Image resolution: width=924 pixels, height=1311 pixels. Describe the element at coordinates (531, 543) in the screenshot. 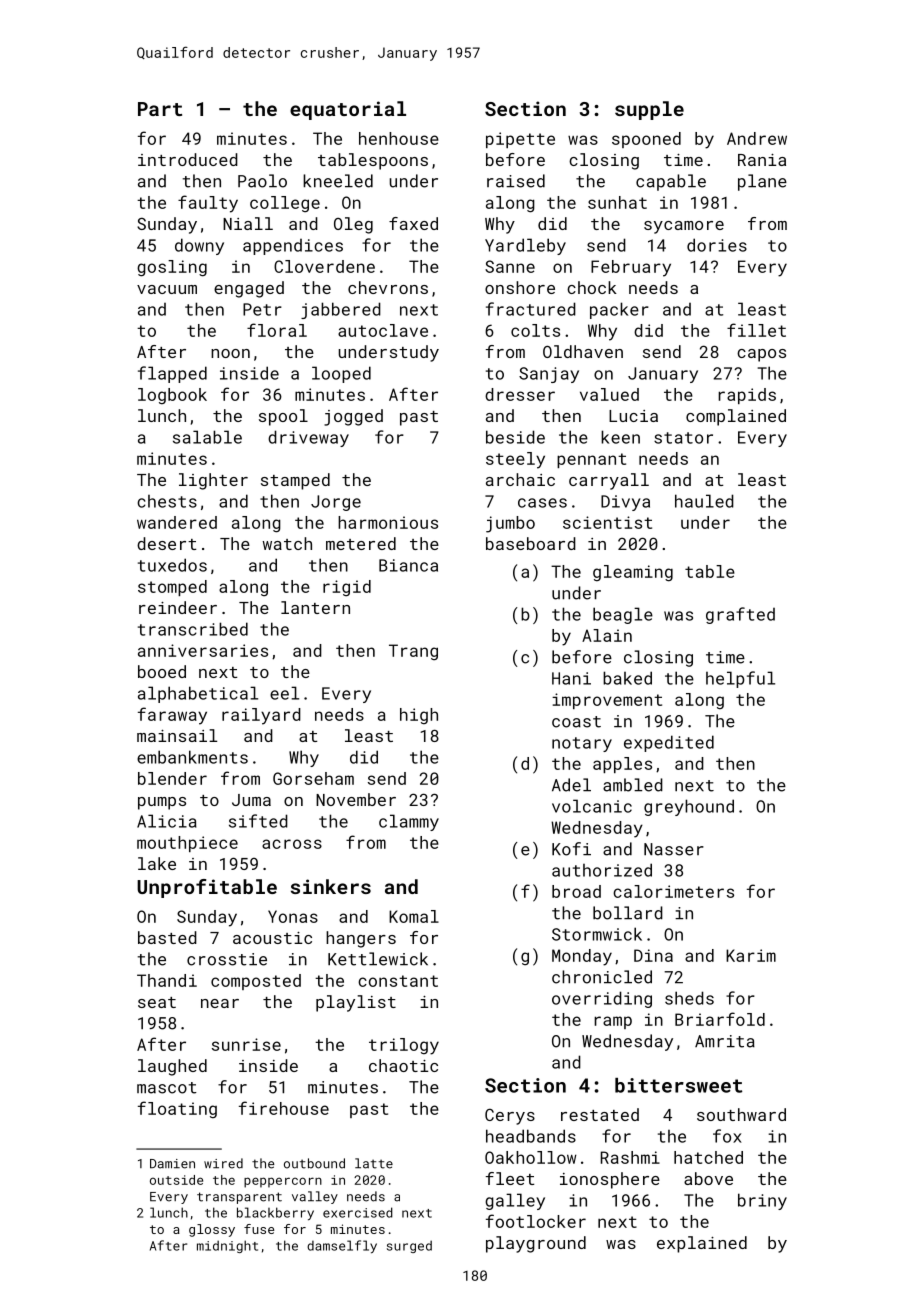

I see `baseboard` at that location.
